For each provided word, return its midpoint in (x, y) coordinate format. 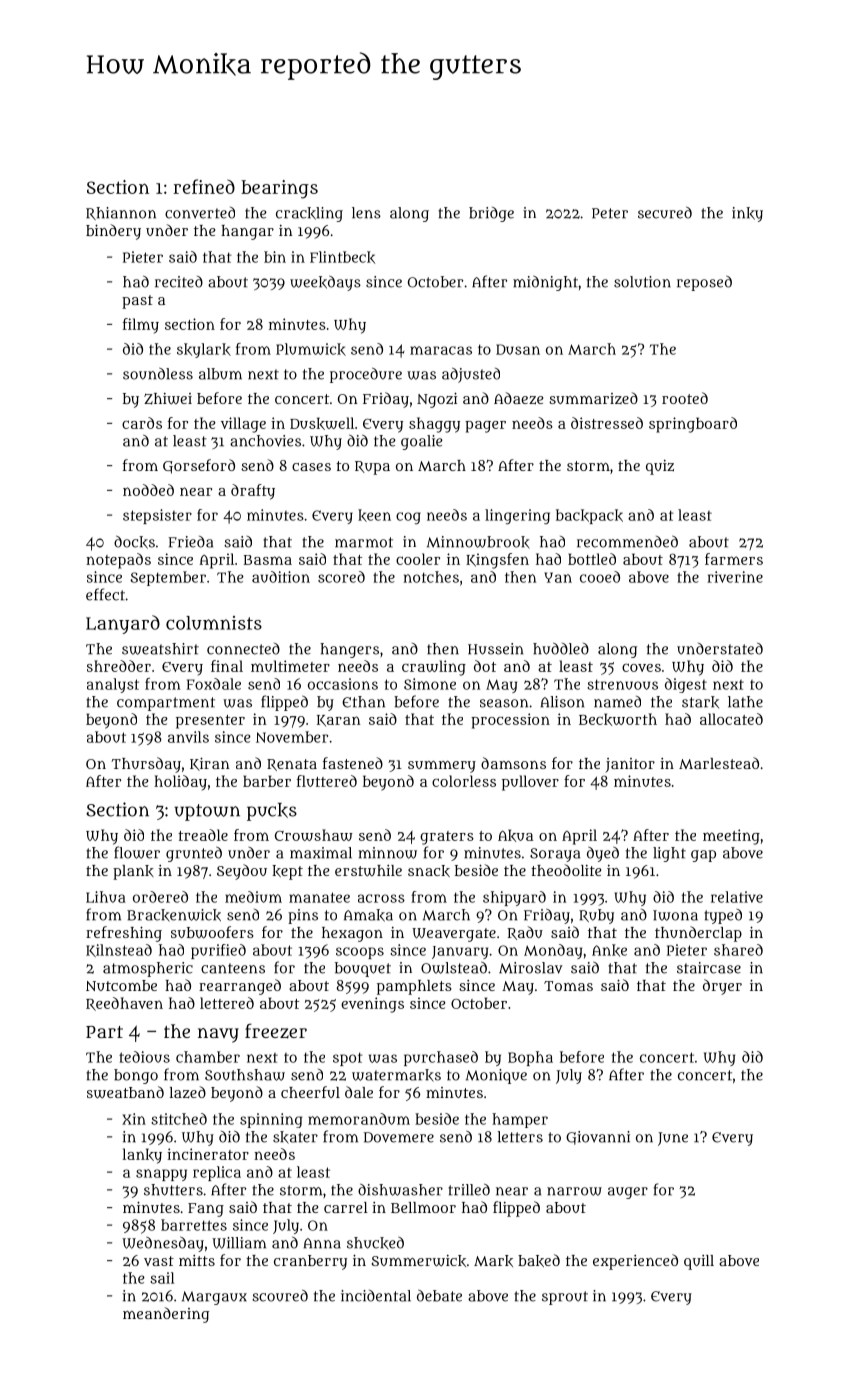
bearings (279, 189)
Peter (610, 213)
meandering (166, 1315)
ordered (160, 897)
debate (439, 1295)
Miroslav (531, 968)
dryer (722, 987)
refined (204, 186)
